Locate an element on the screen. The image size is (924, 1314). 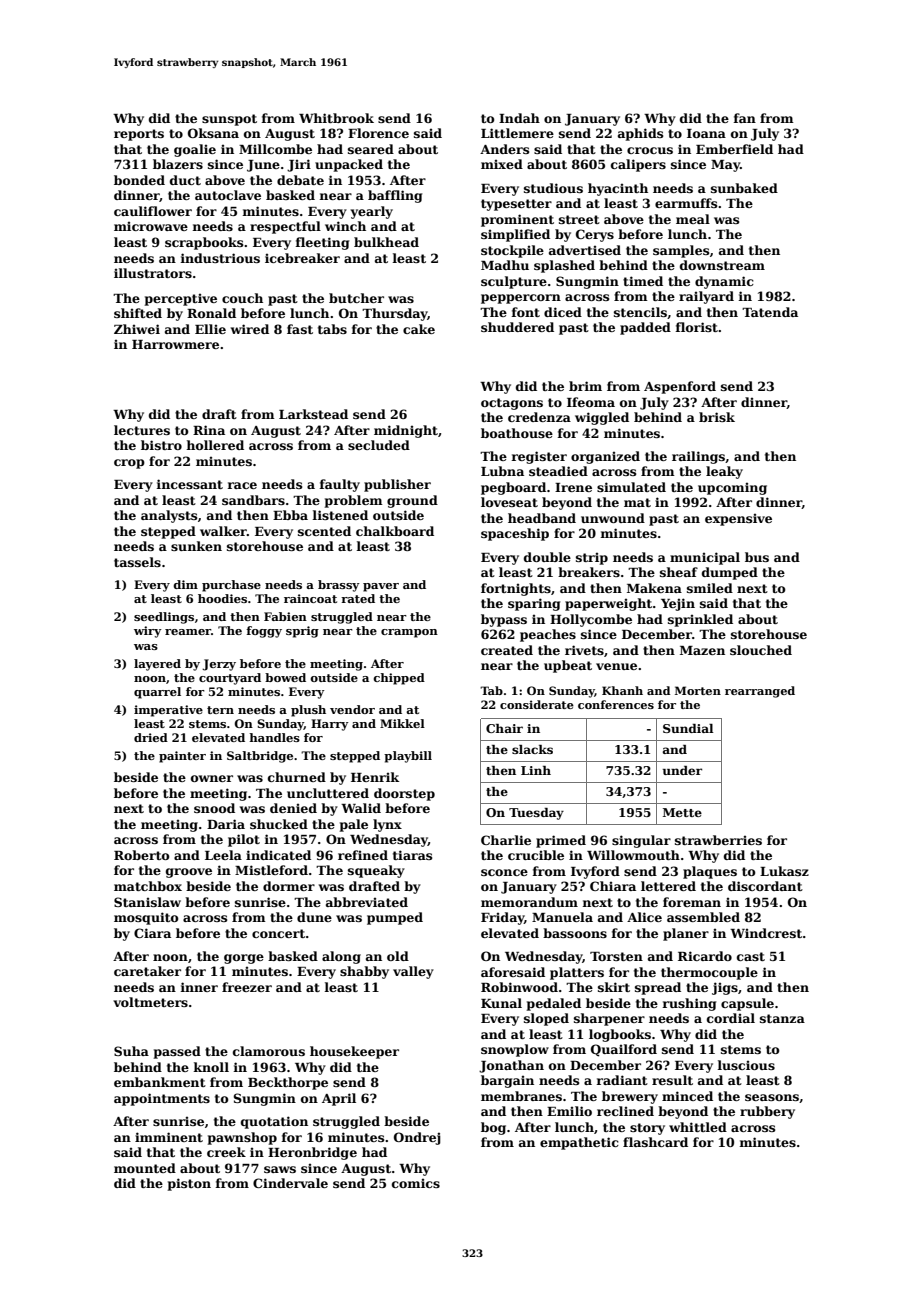
painter is located at coordinates (182, 757).
